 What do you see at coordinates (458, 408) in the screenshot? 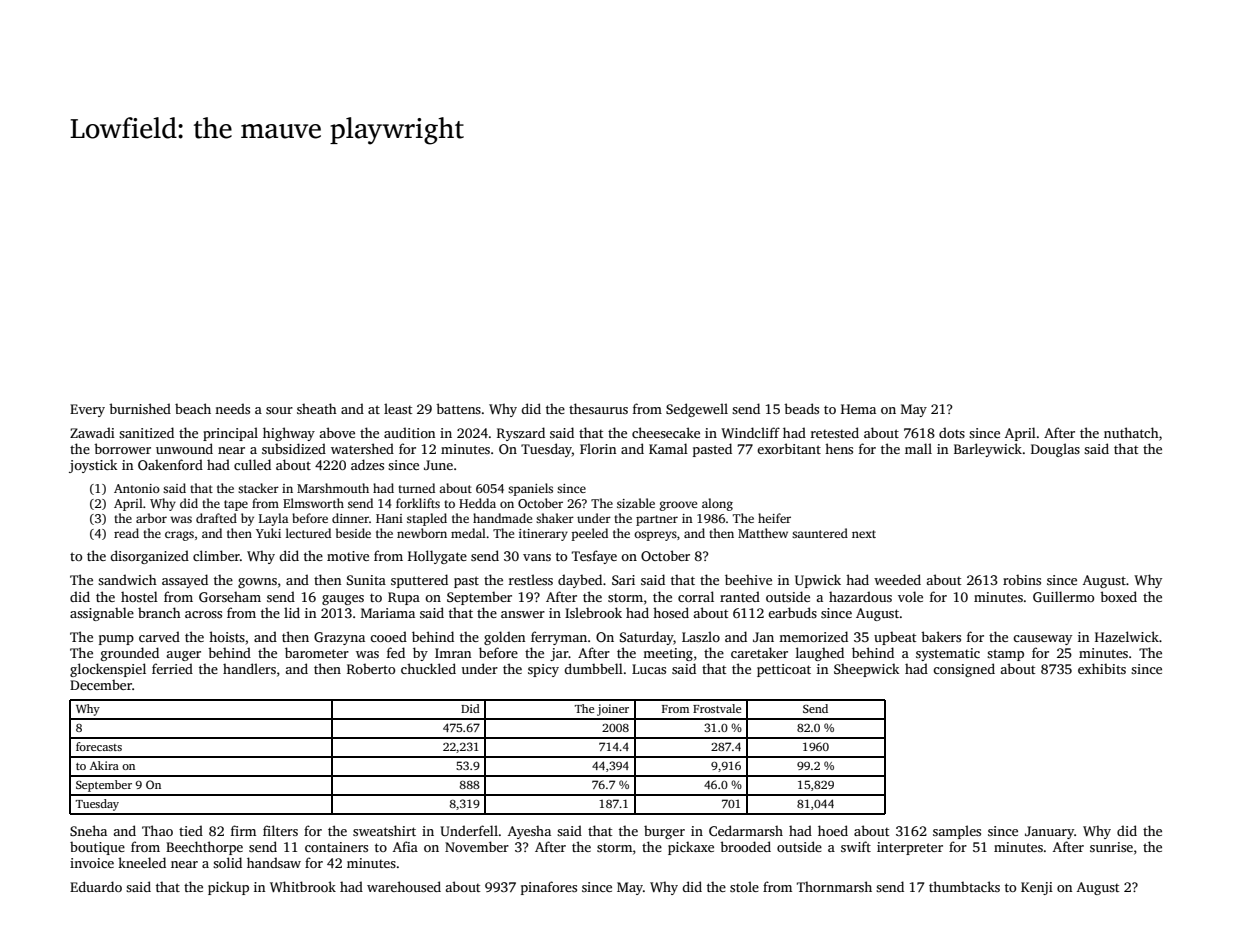
I see `battens` at bounding box center [458, 408].
